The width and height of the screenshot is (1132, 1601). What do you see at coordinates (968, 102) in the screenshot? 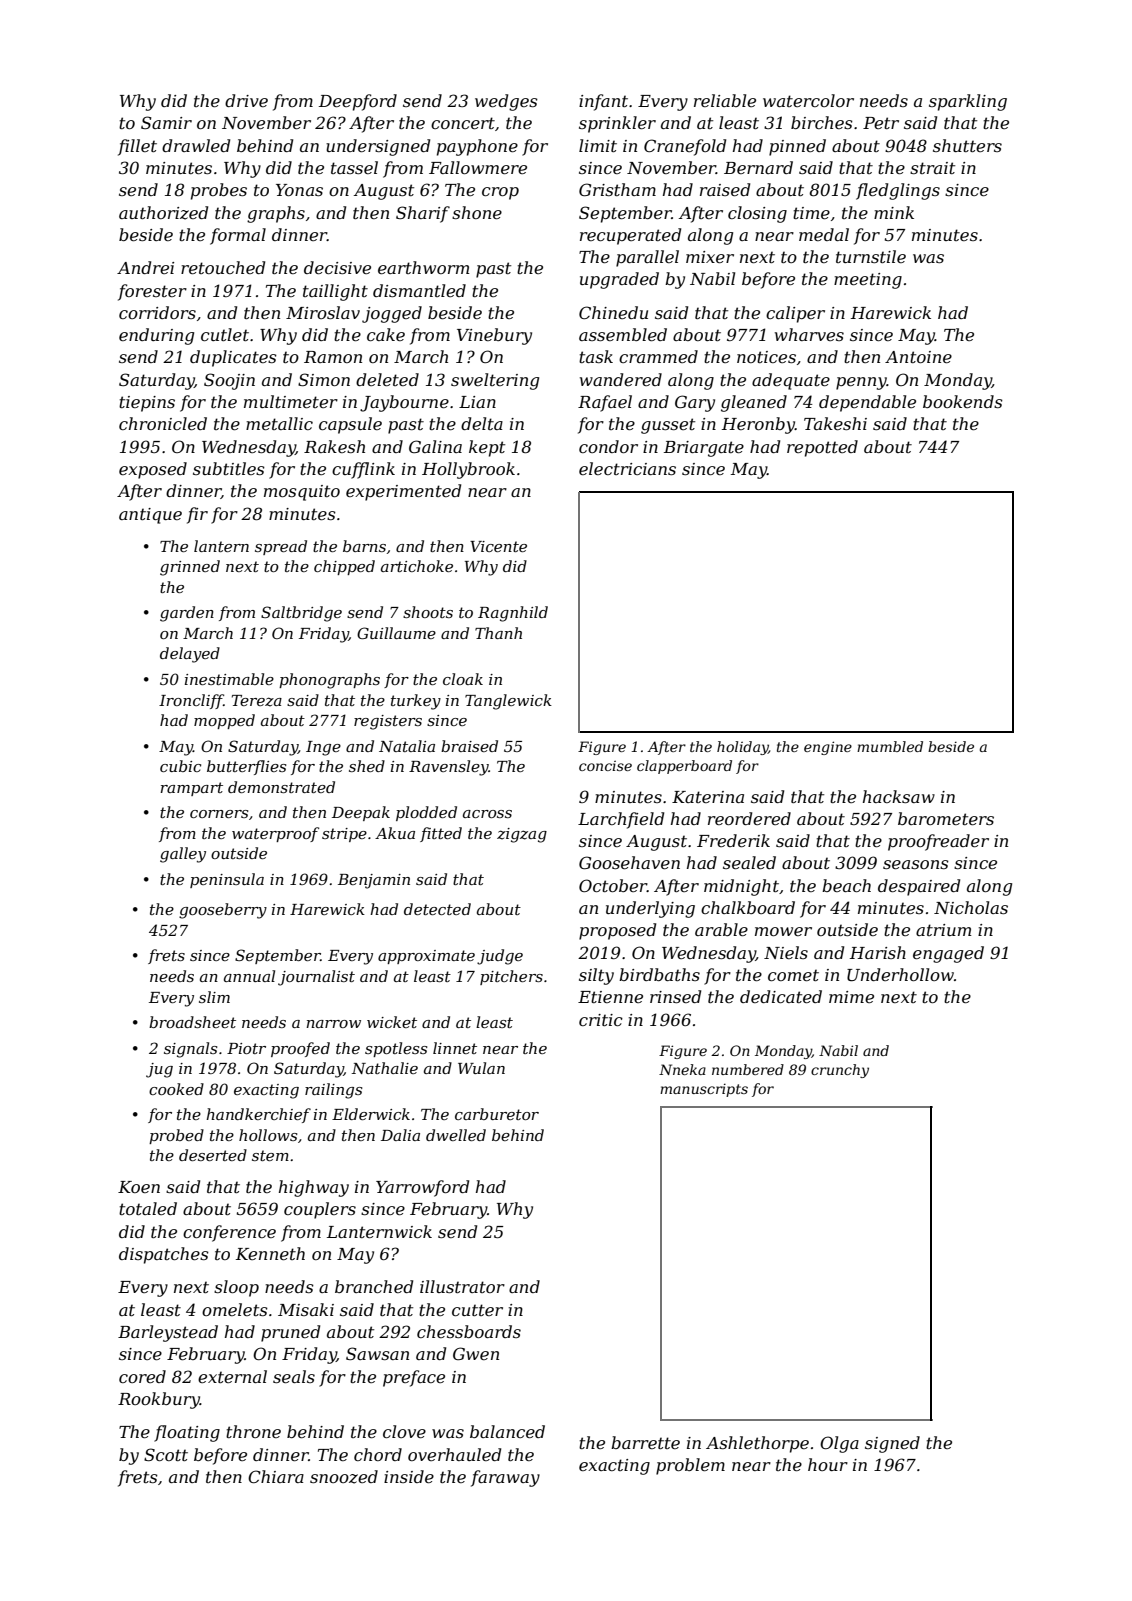
I see `sparkling` at bounding box center [968, 102].
